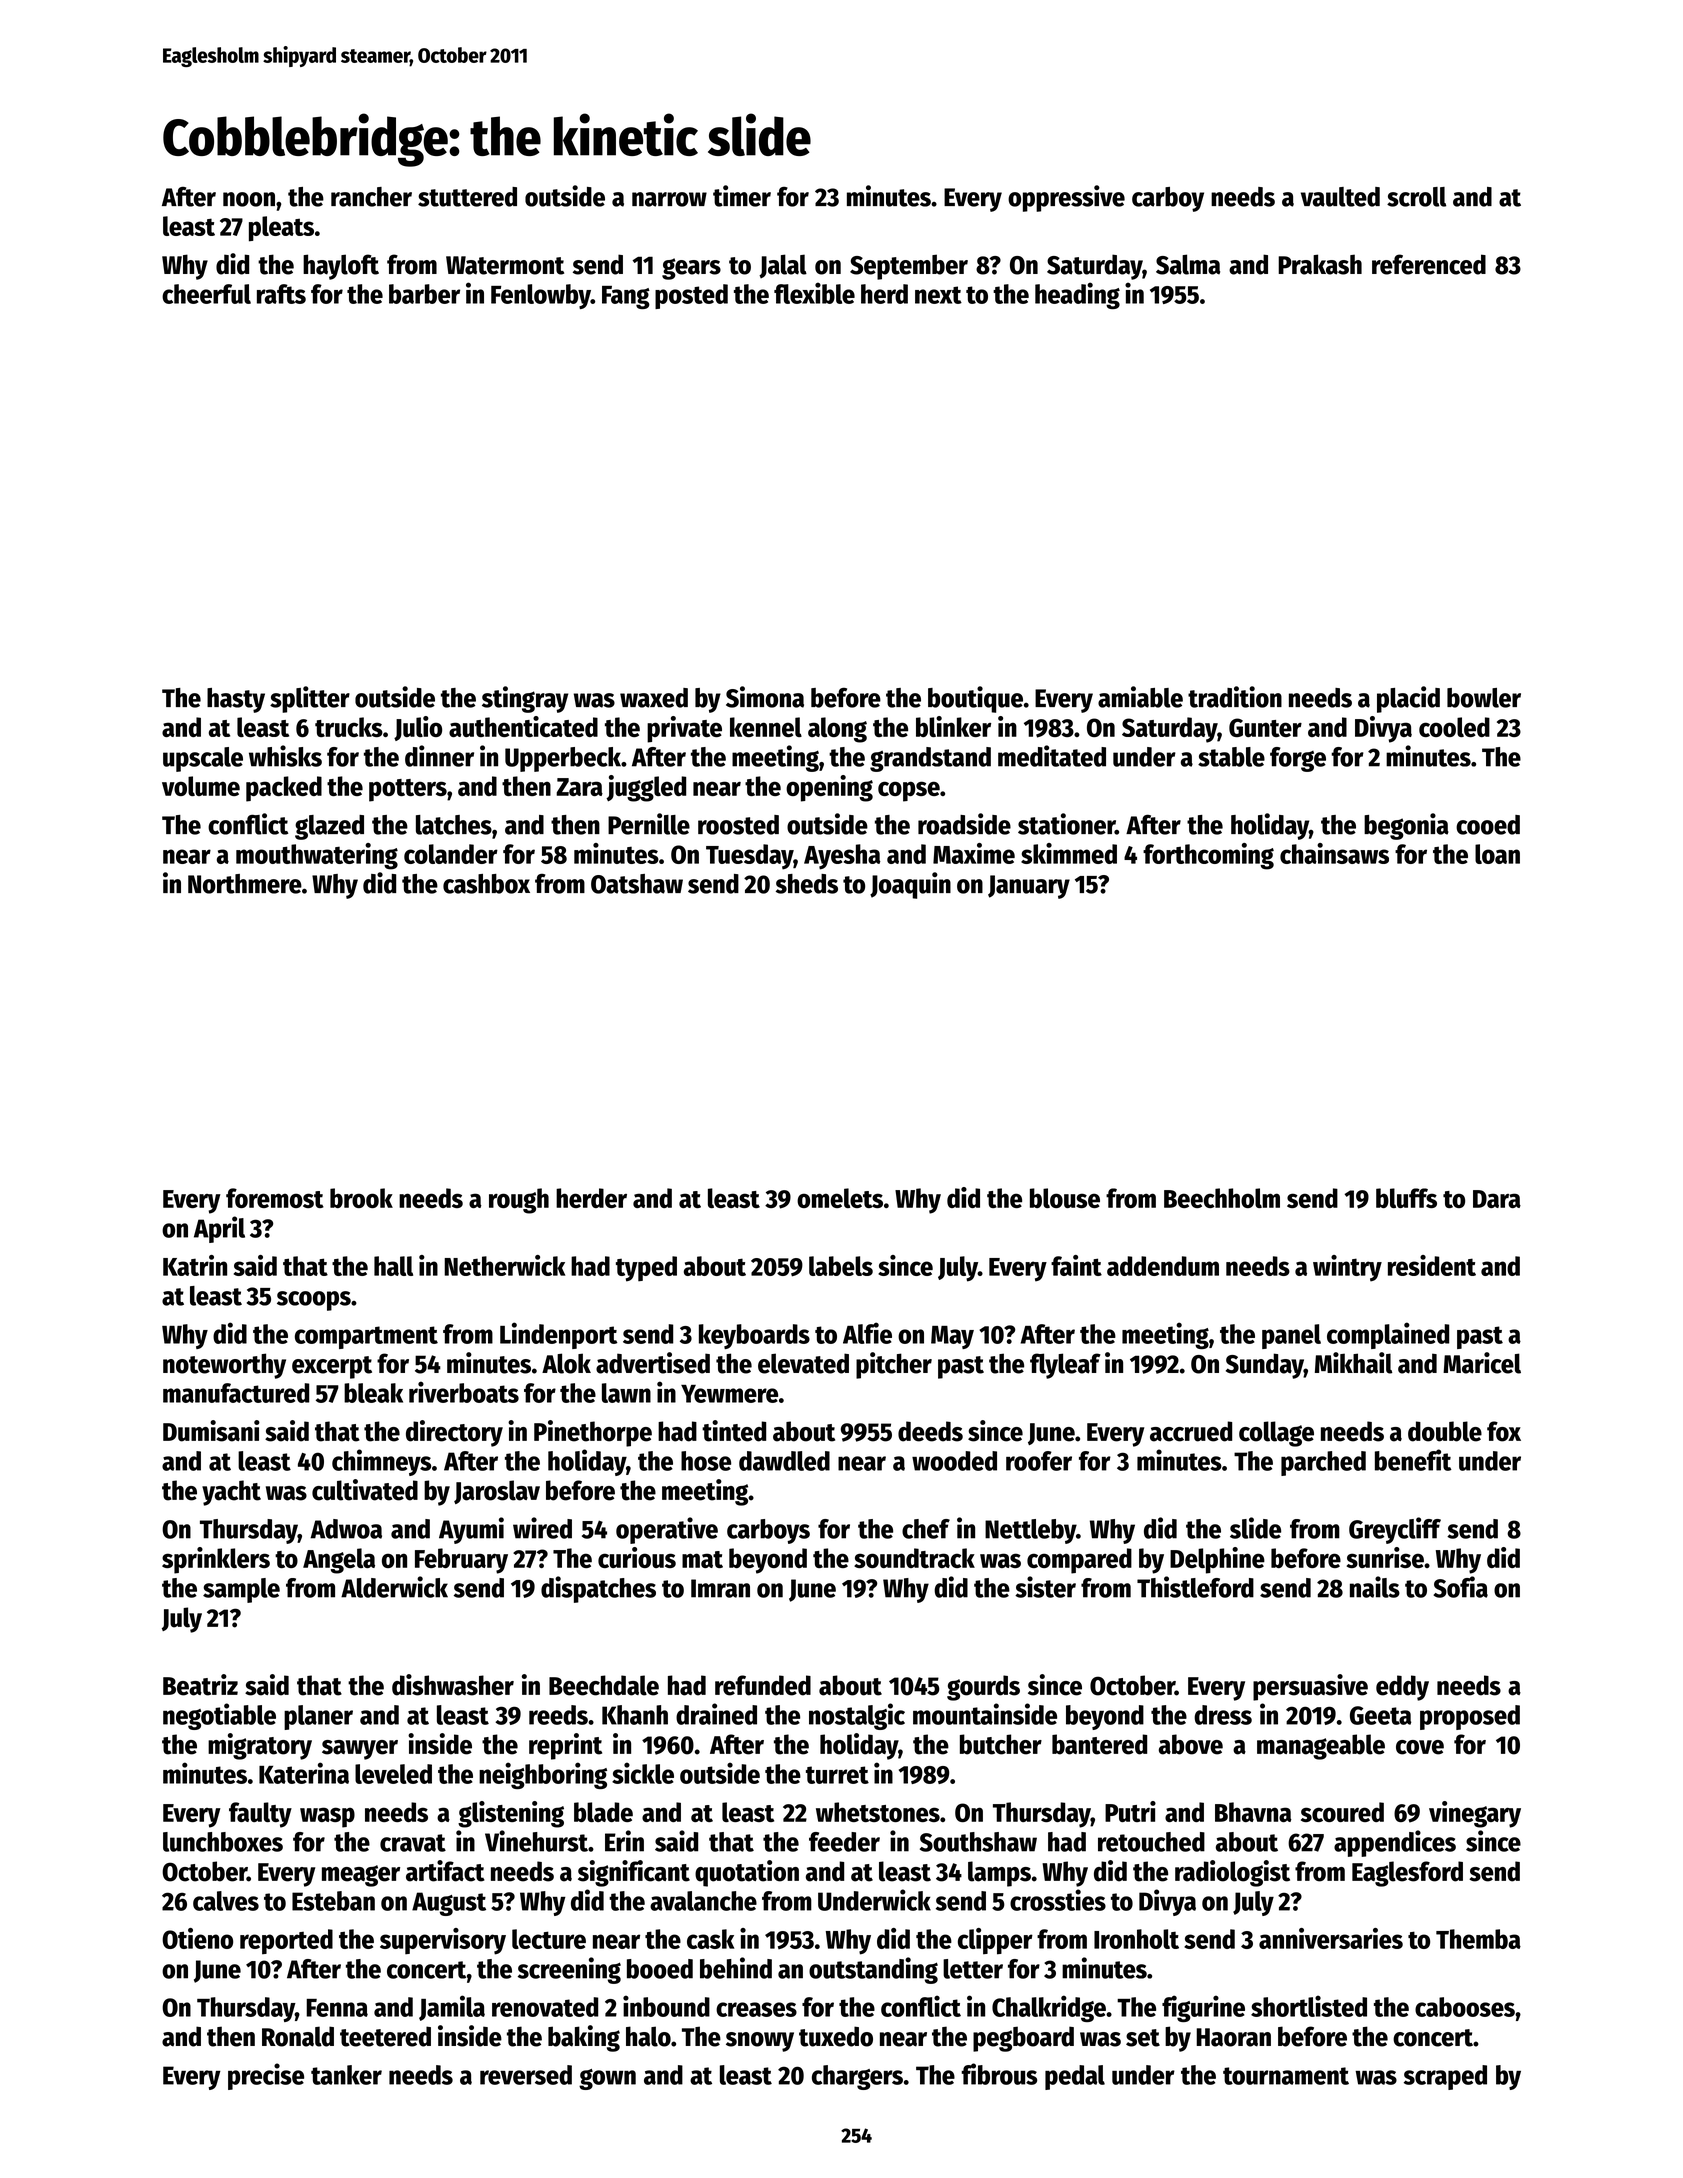  I want to click on Joaquin, so click(910, 885).
